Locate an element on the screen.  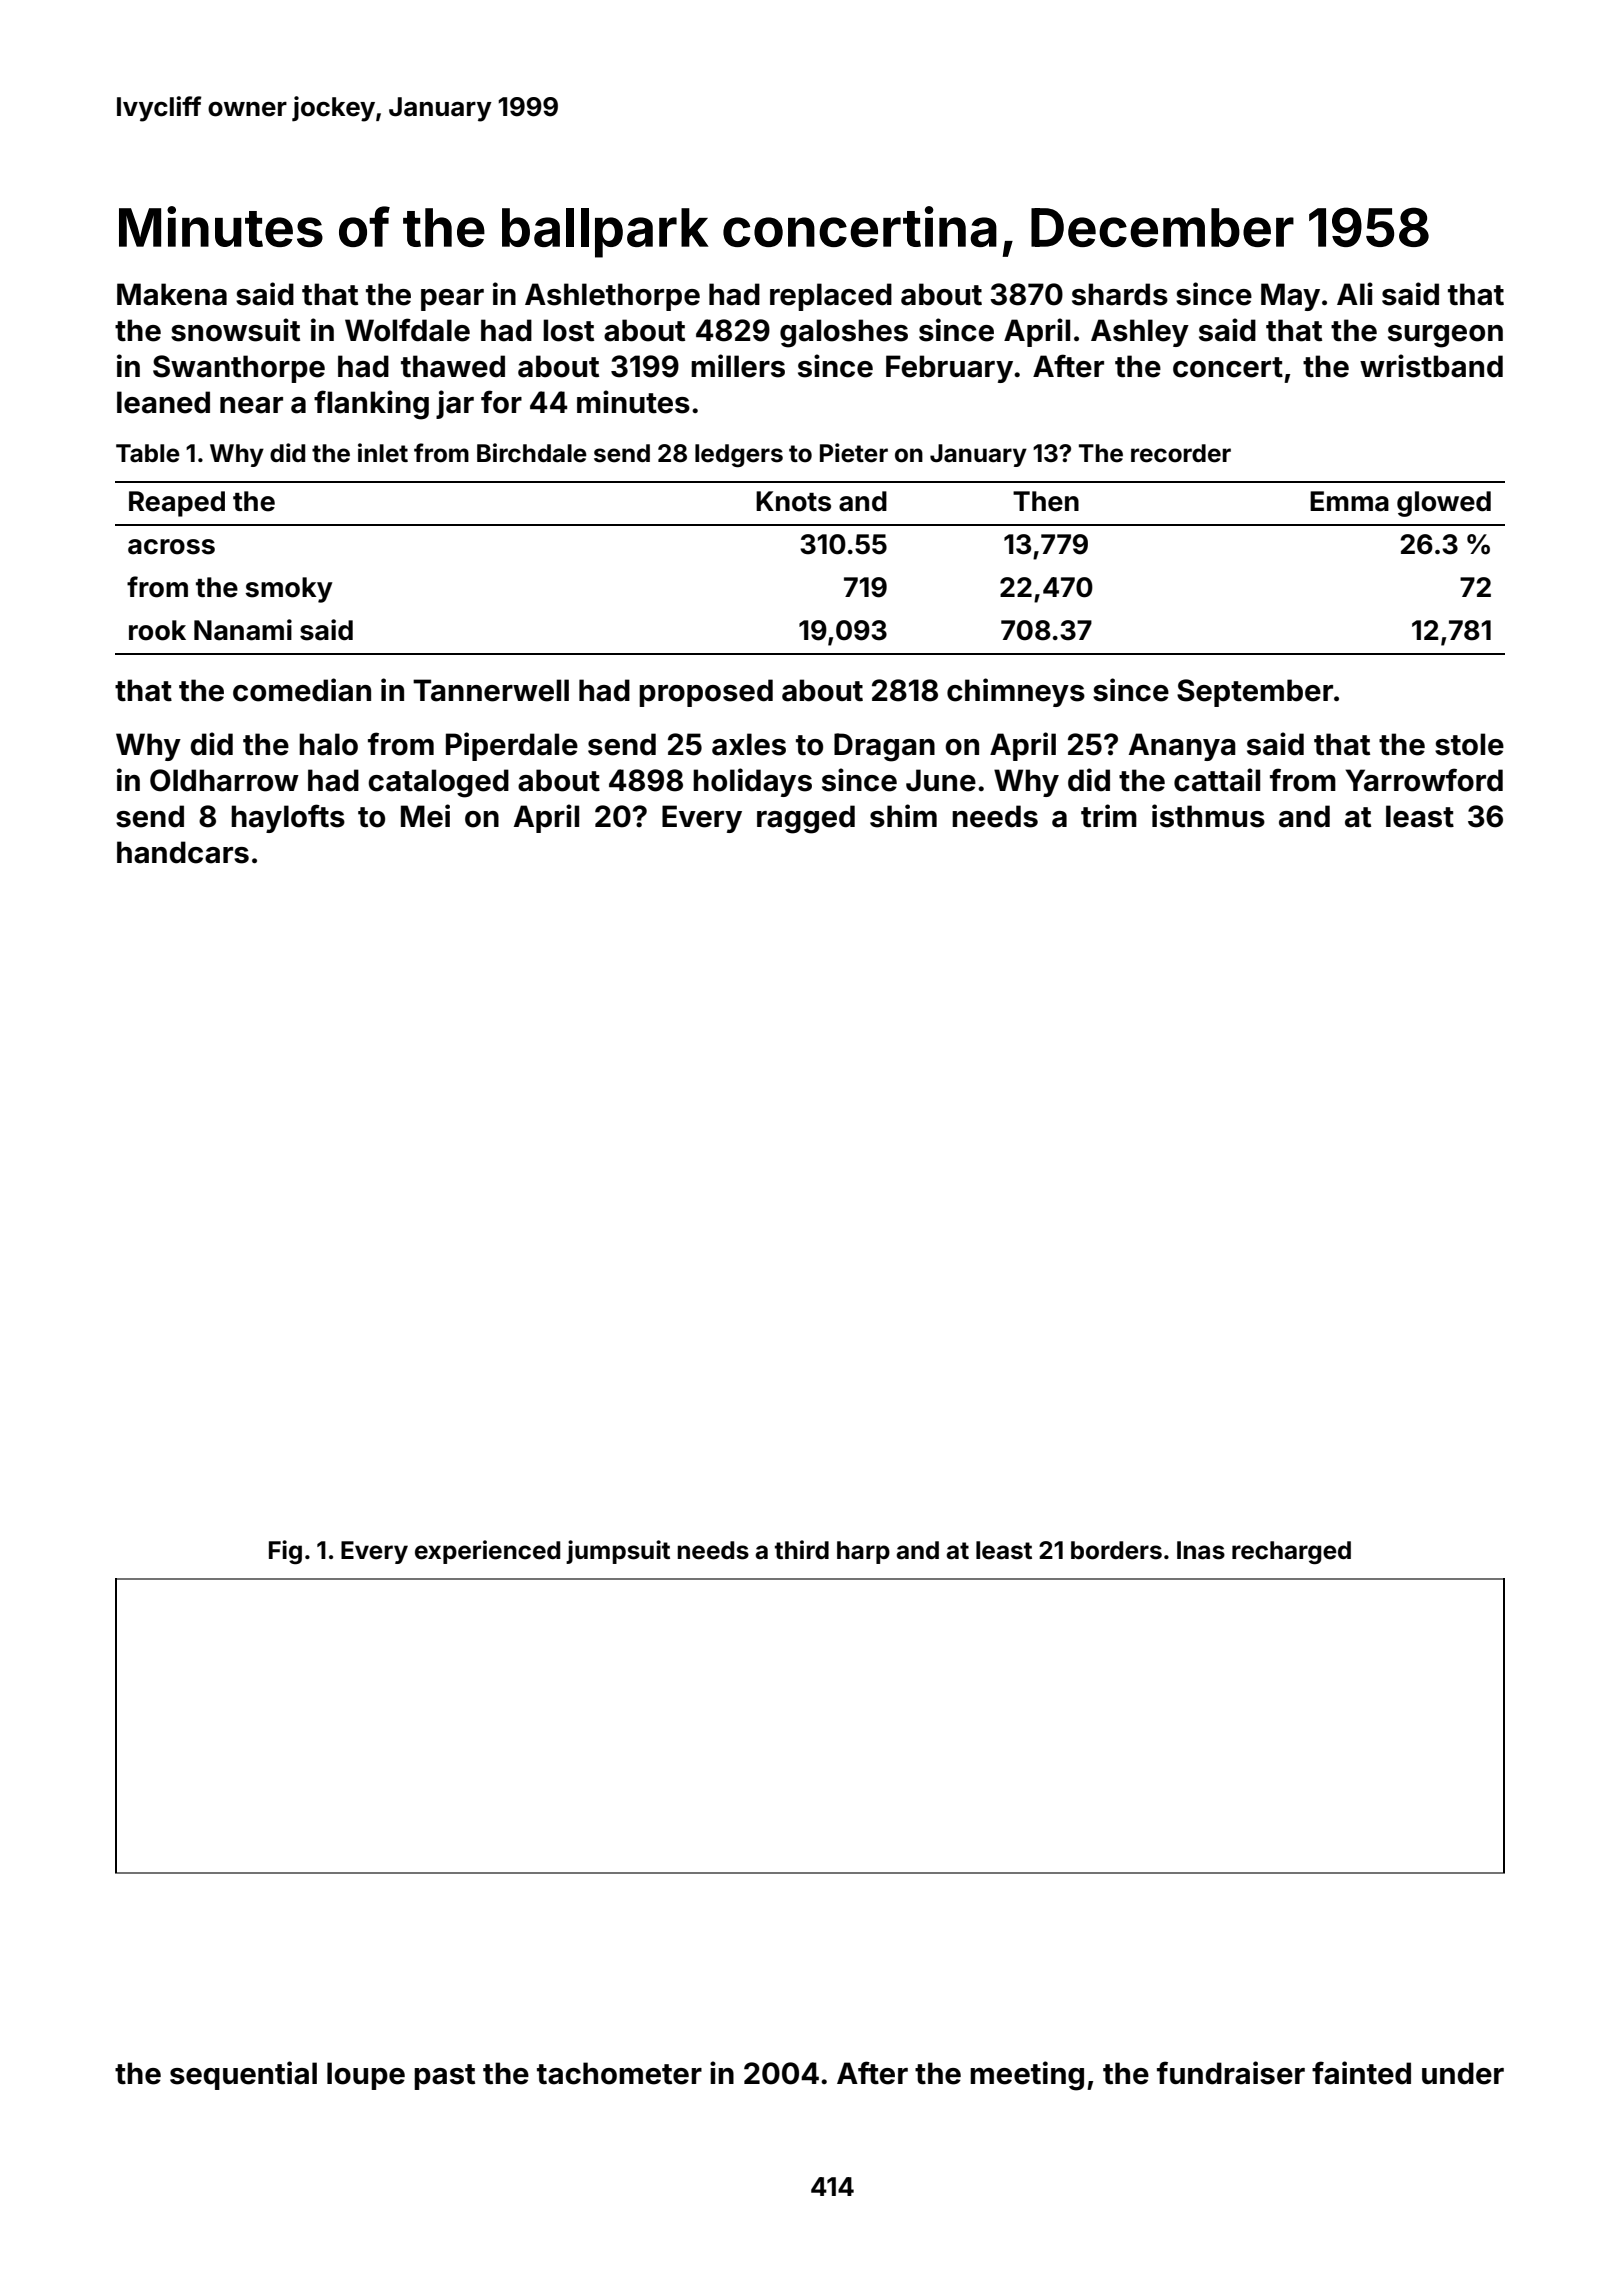
flanking is located at coordinates (371, 405).
